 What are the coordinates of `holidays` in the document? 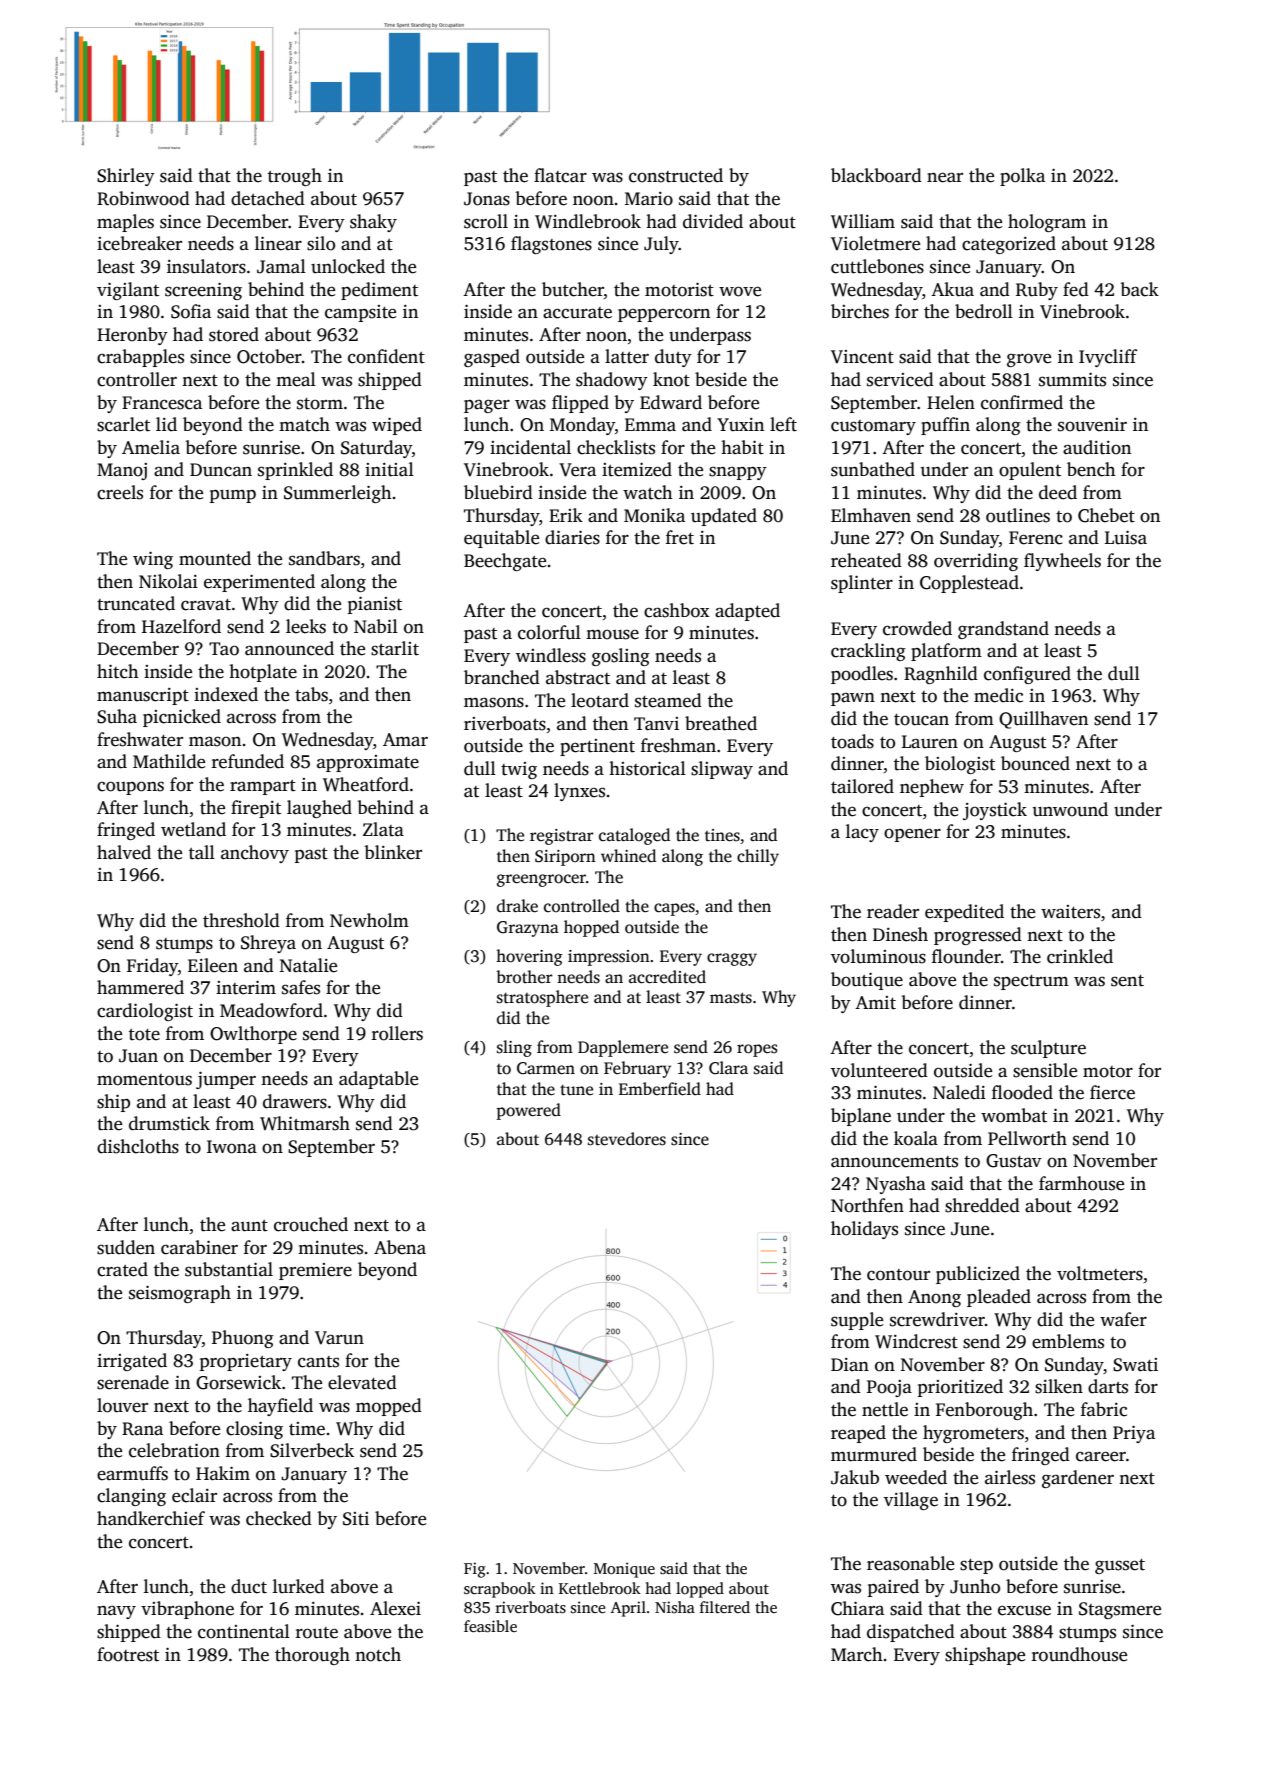 It's located at (864, 1230).
